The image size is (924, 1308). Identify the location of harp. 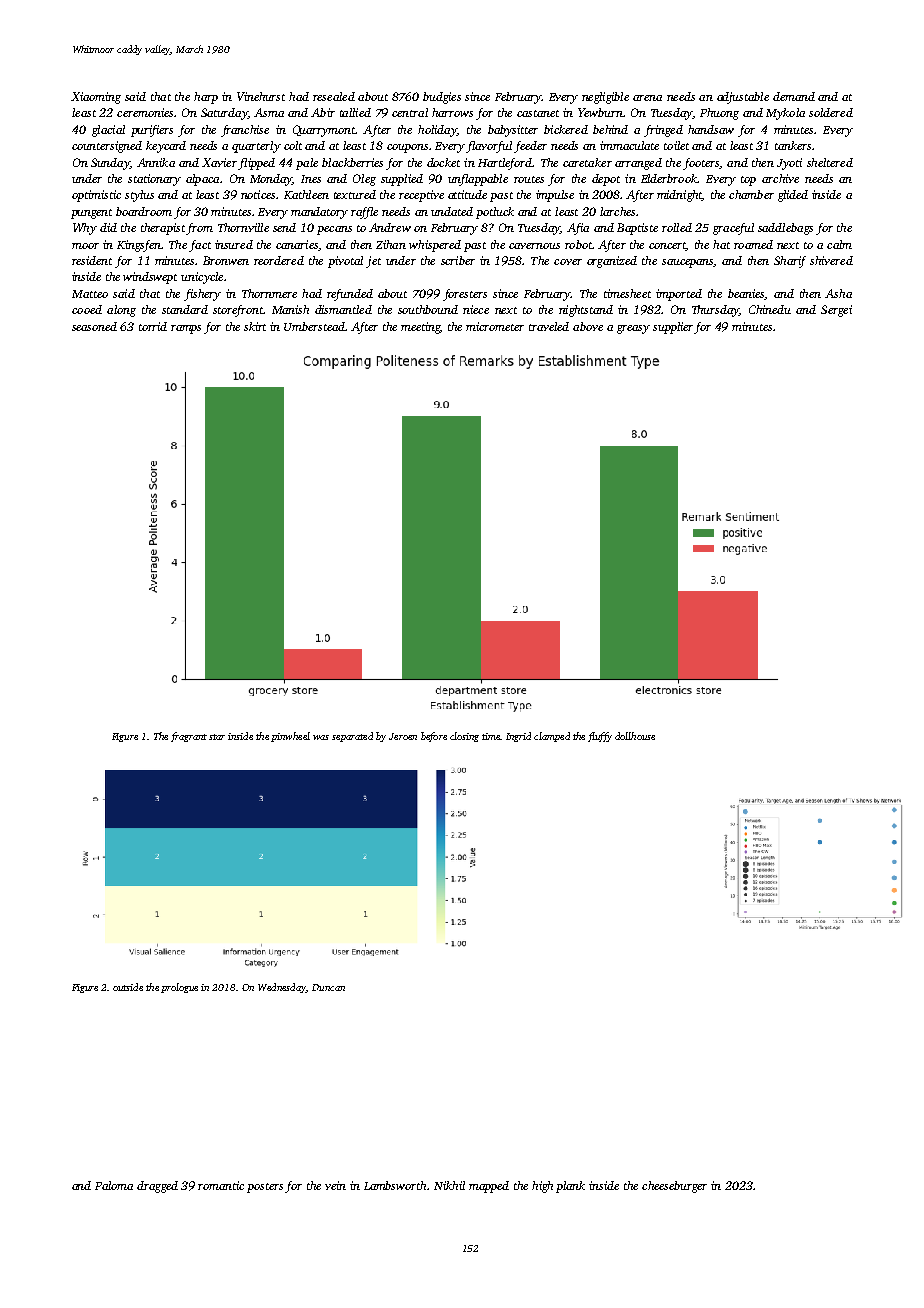
(206, 98).
